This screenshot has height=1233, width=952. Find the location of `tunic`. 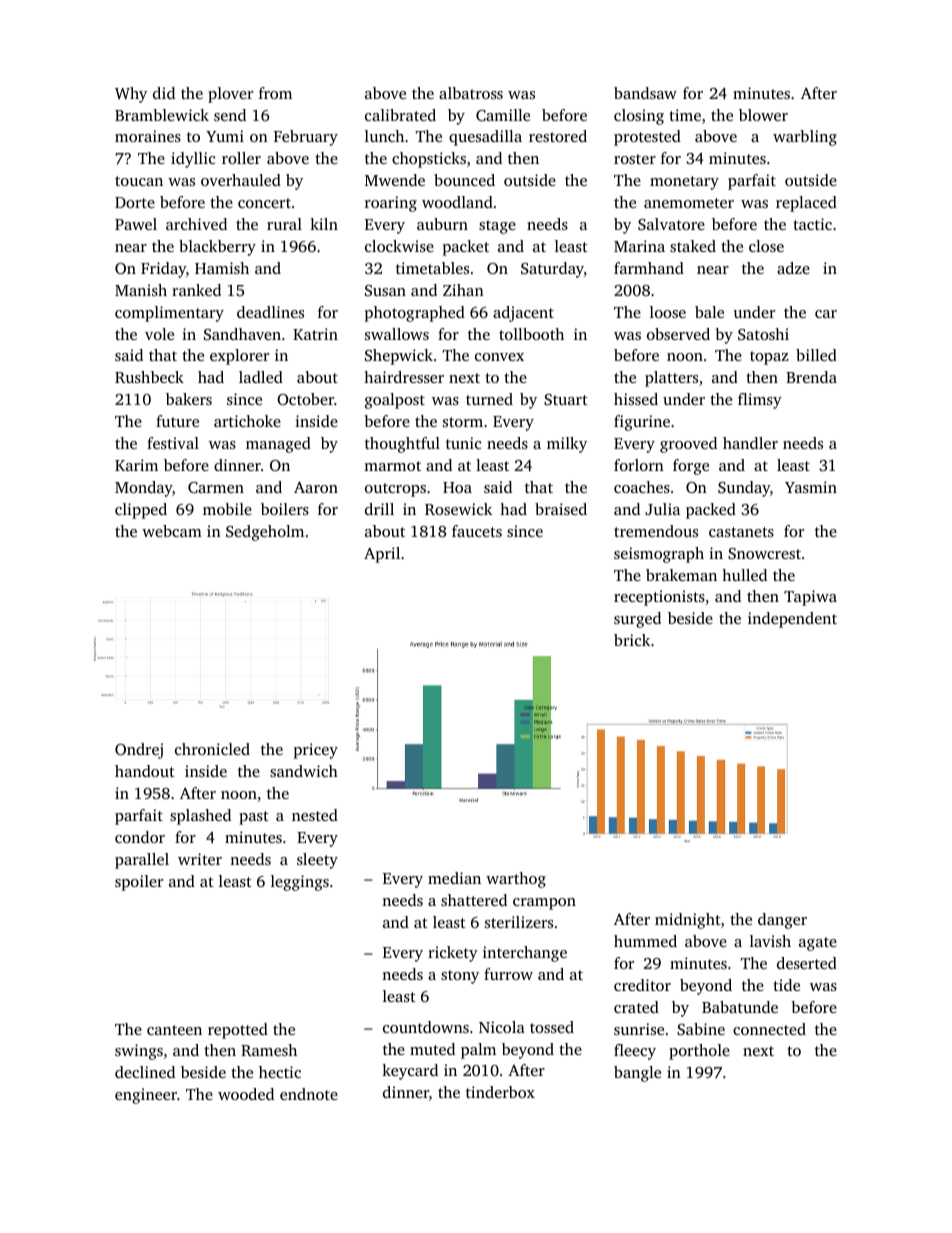

tunic is located at coordinates (463, 443).
